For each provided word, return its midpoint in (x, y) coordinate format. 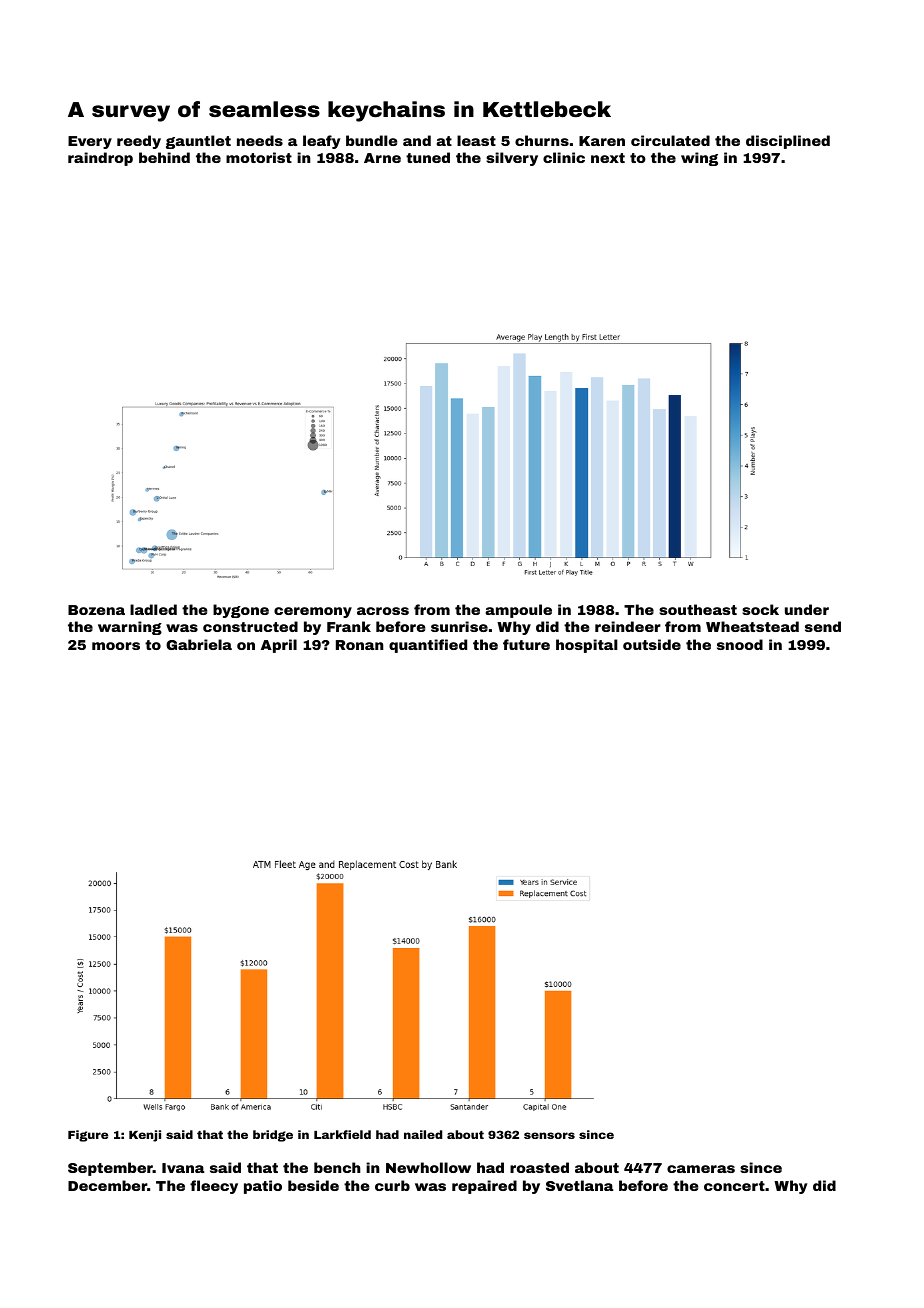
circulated (670, 140)
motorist (259, 157)
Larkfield (342, 1134)
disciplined (788, 142)
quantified (428, 646)
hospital (587, 646)
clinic (564, 157)
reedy (139, 142)
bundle (371, 140)
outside (652, 644)
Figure (88, 1136)
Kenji (145, 1136)
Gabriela (199, 644)
